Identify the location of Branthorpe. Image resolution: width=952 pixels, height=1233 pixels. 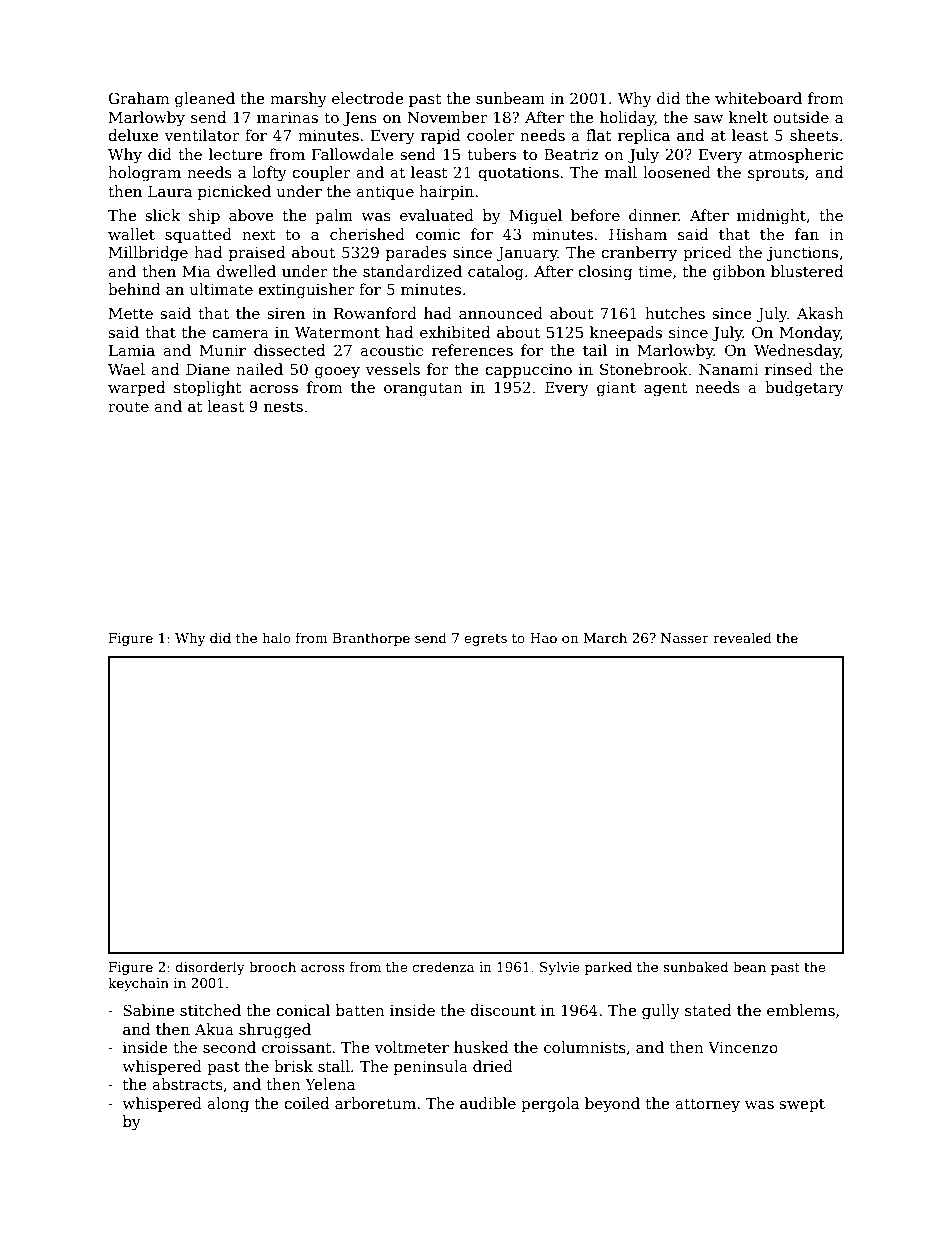
(371, 639).
